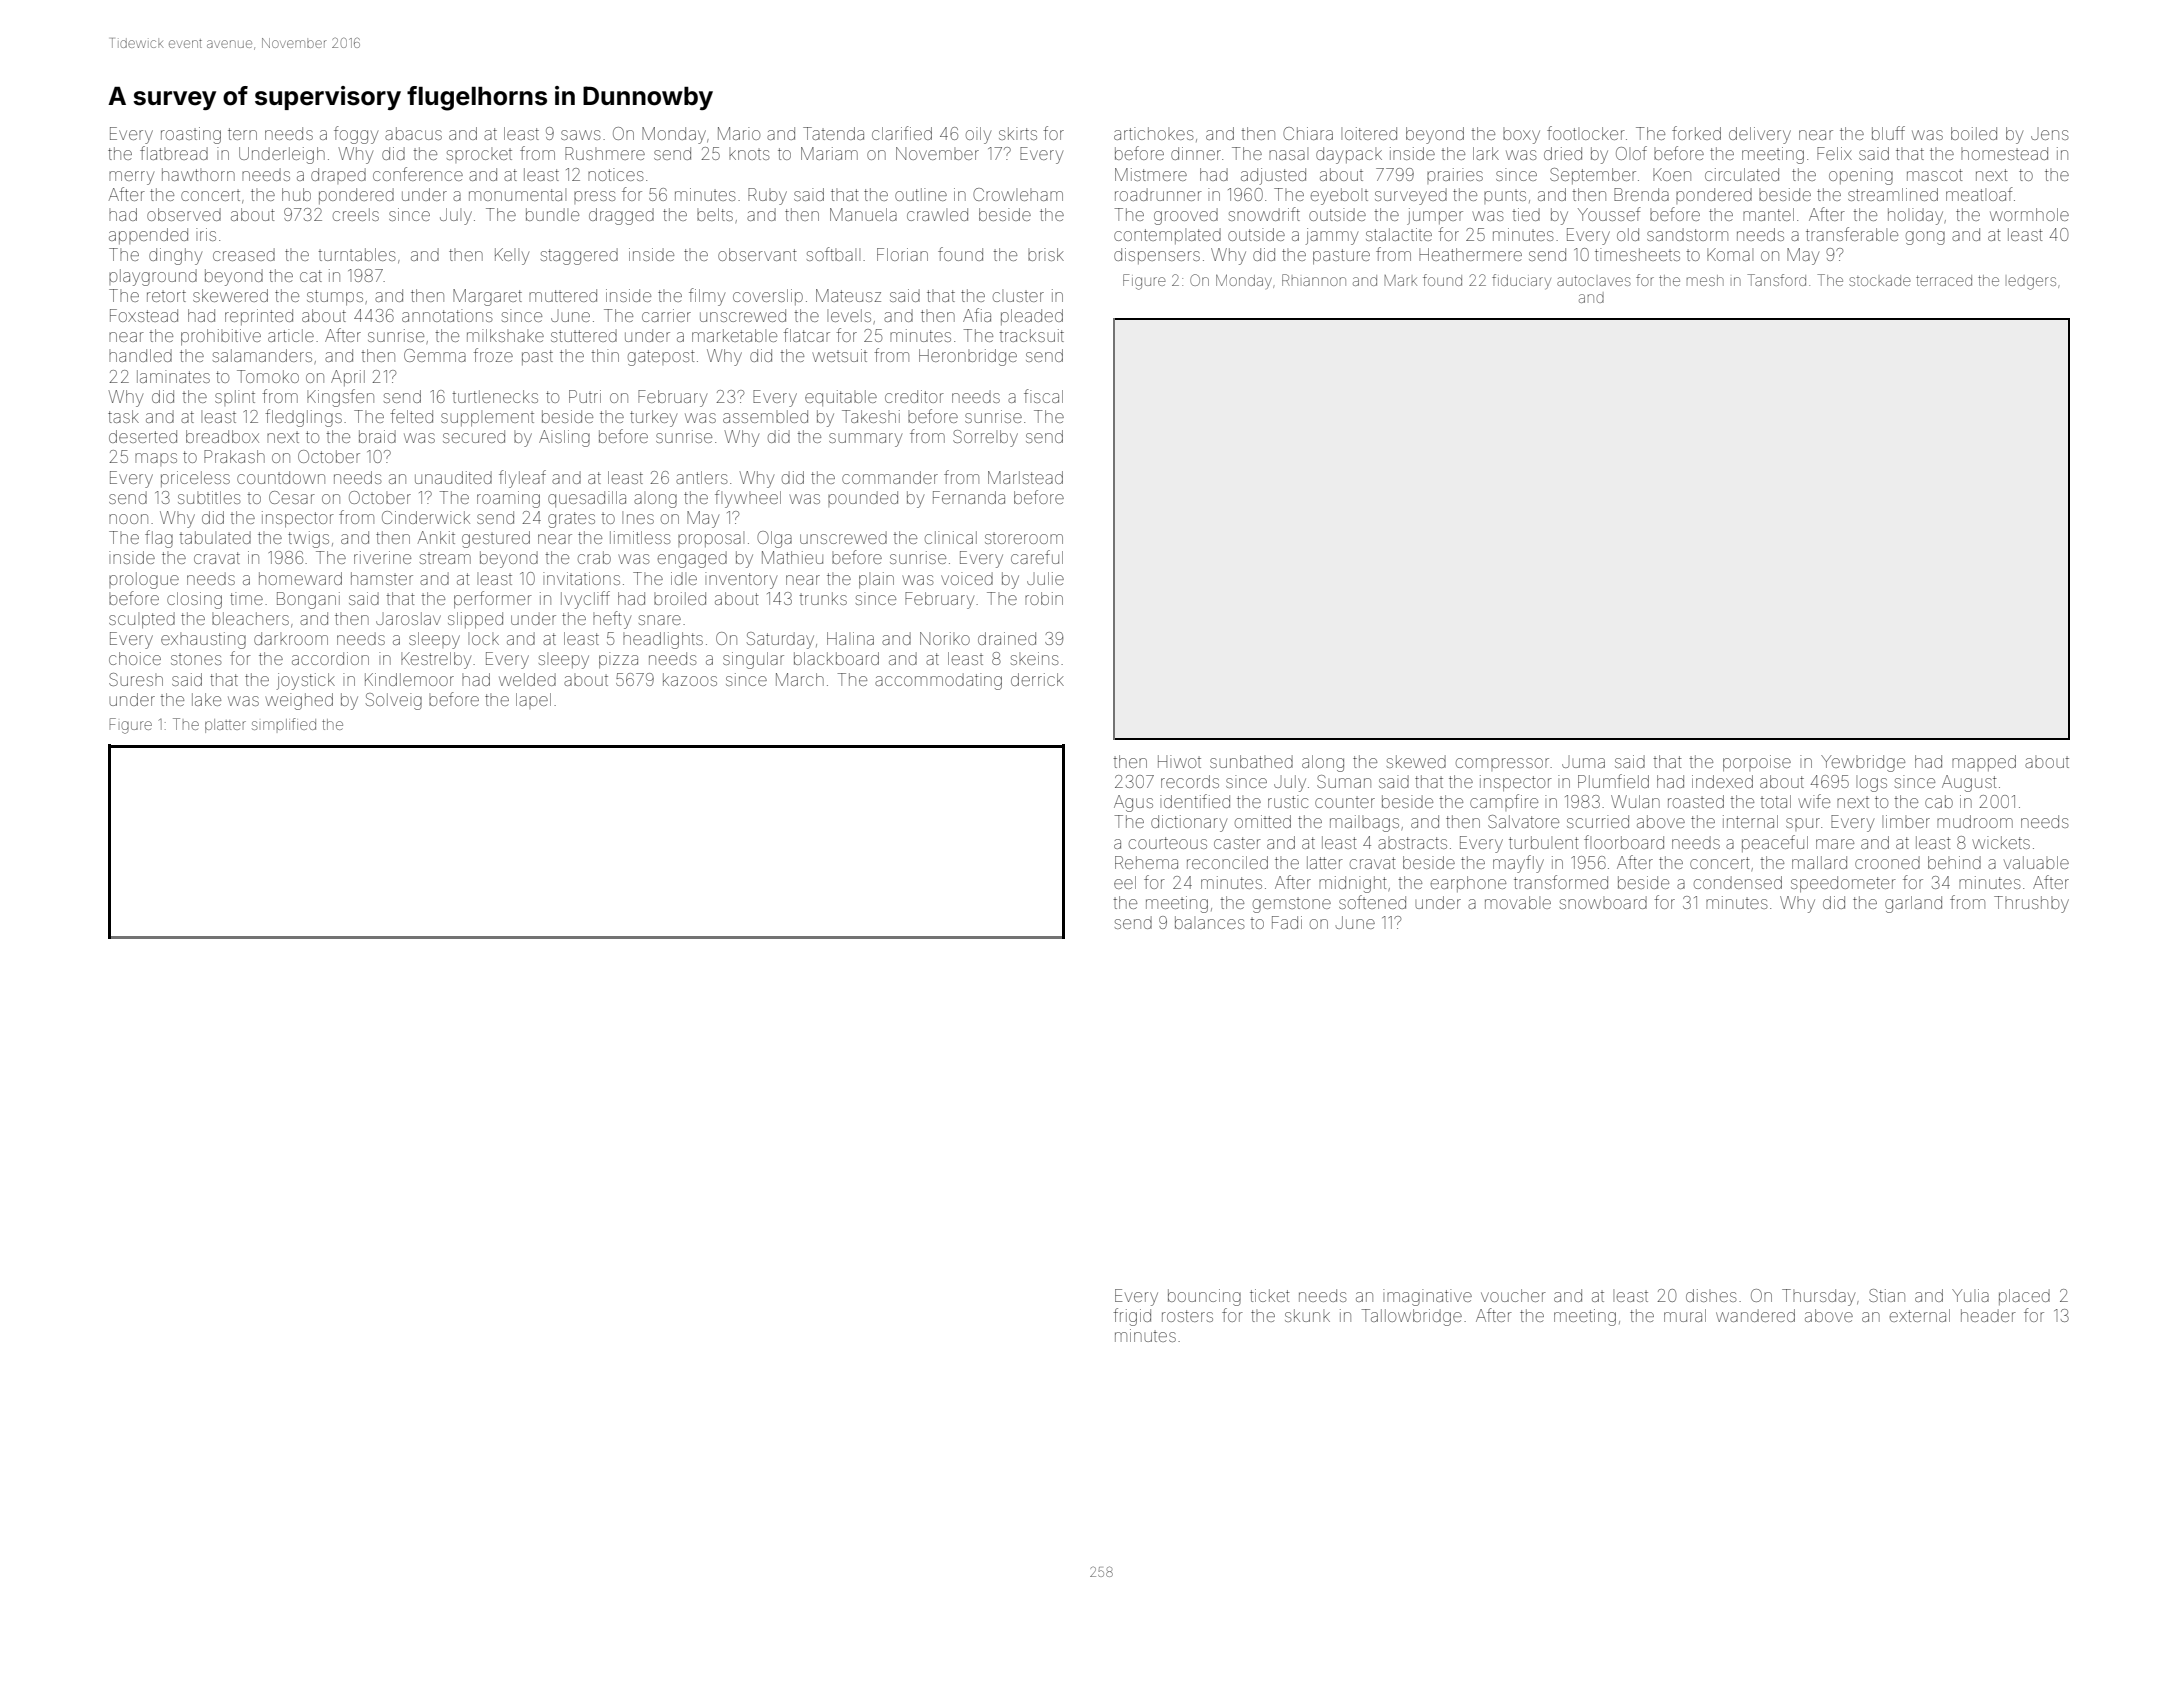 This screenshot has height=1683, width=2178. I want to click on skeins, so click(1035, 658).
